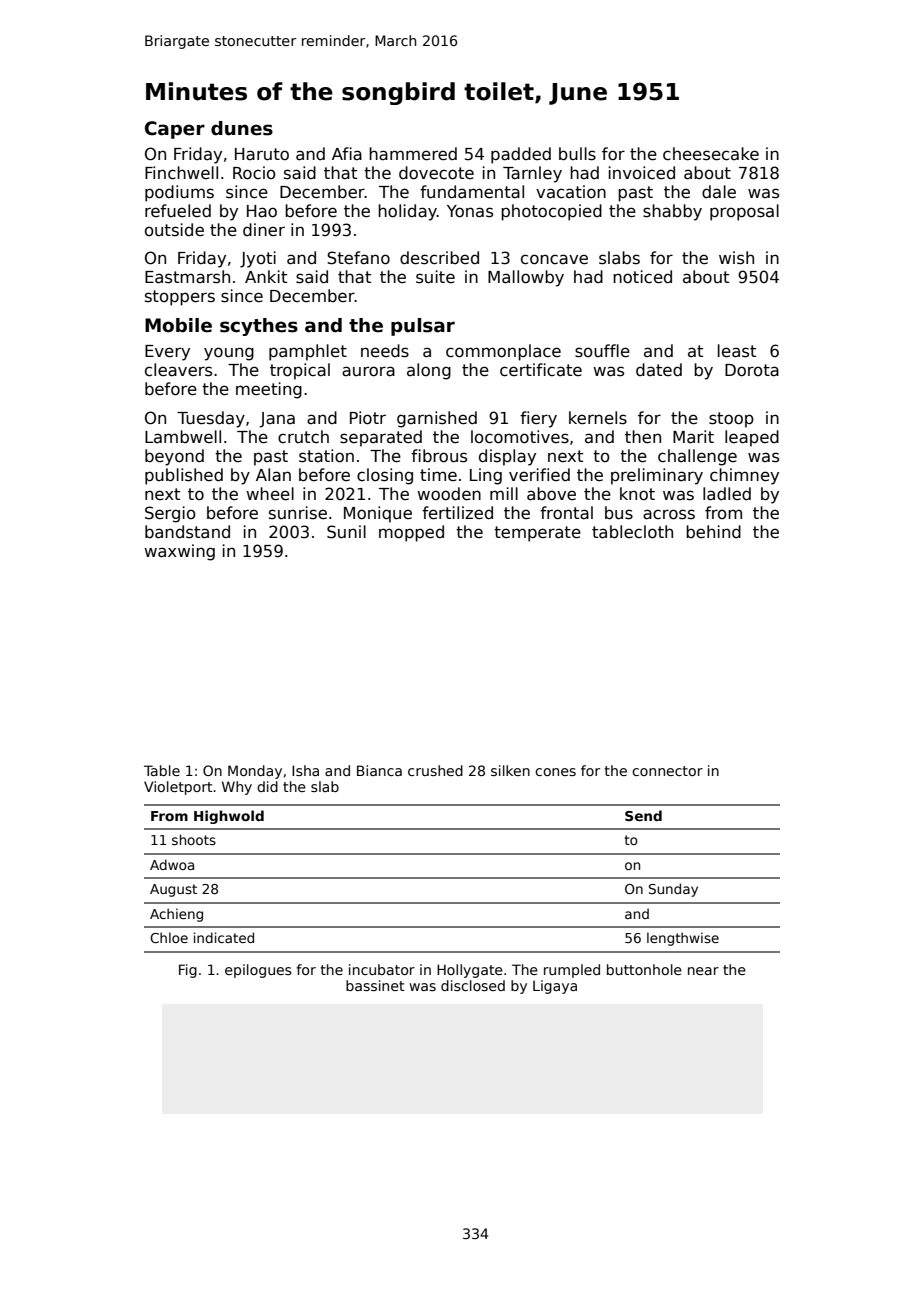 This image has width=924, height=1311. I want to click on Jana, so click(277, 420).
